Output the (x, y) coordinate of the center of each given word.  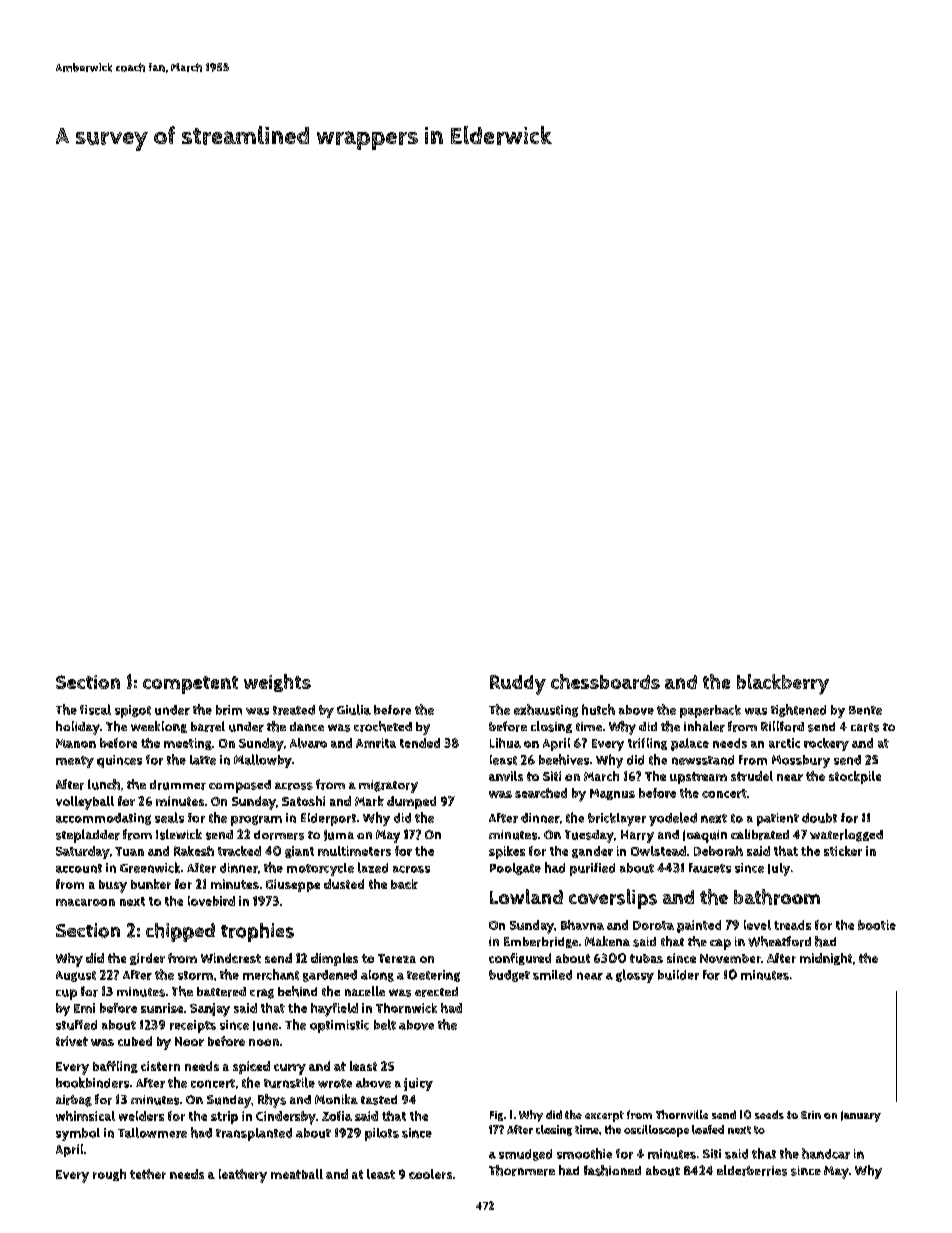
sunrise (162, 1008)
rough (109, 1175)
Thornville (682, 1114)
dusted (344, 884)
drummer (178, 785)
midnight (826, 959)
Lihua (505, 743)
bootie (877, 925)
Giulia (354, 709)
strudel (752, 776)
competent (190, 685)
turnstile (289, 1082)
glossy (635, 976)
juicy (418, 1084)
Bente (865, 710)
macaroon (85, 902)
